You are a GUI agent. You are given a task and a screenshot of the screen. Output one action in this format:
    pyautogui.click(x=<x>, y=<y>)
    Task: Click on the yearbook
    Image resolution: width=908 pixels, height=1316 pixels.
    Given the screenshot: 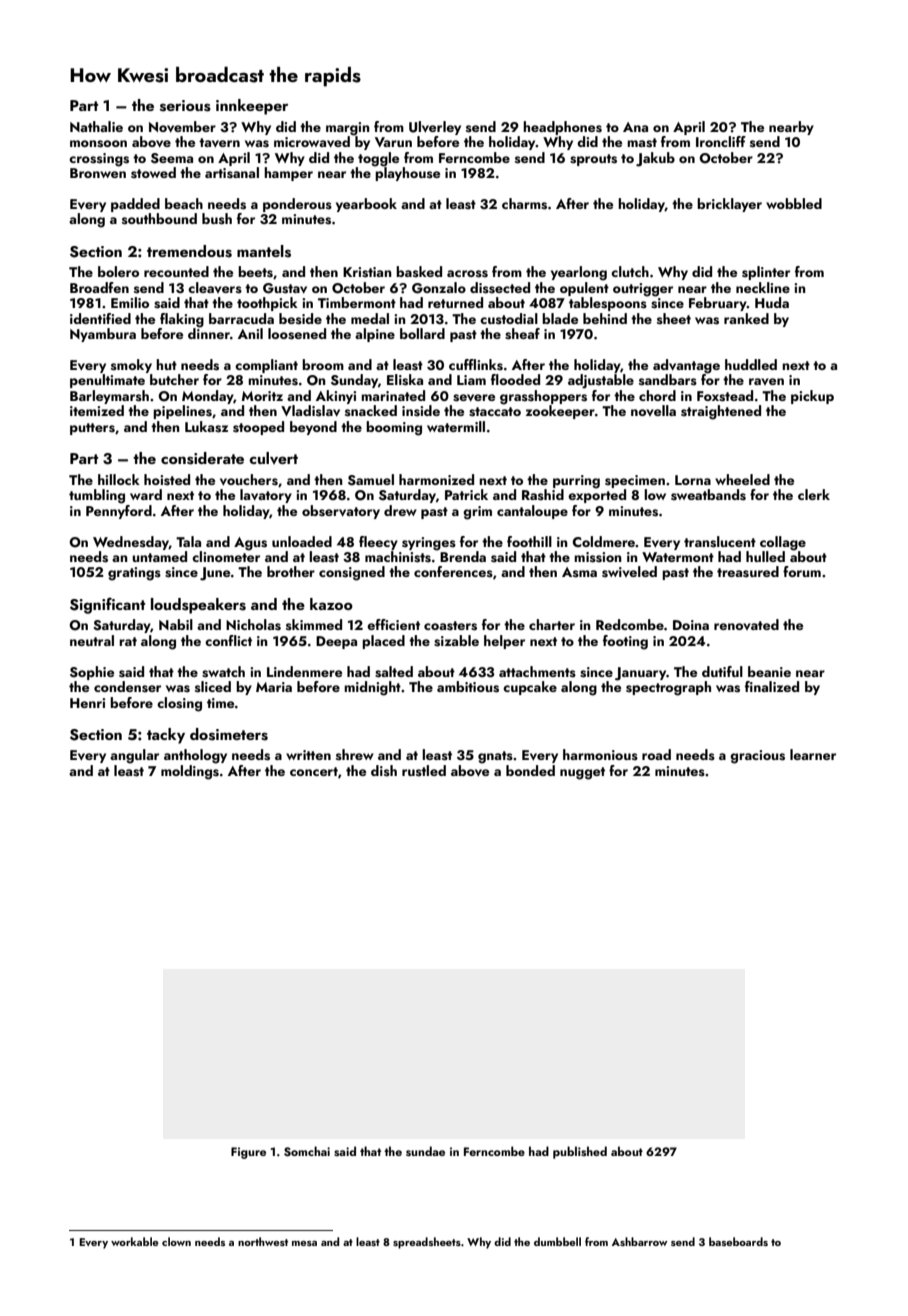 What is the action you would take?
    pyautogui.click(x=366, y=205)
